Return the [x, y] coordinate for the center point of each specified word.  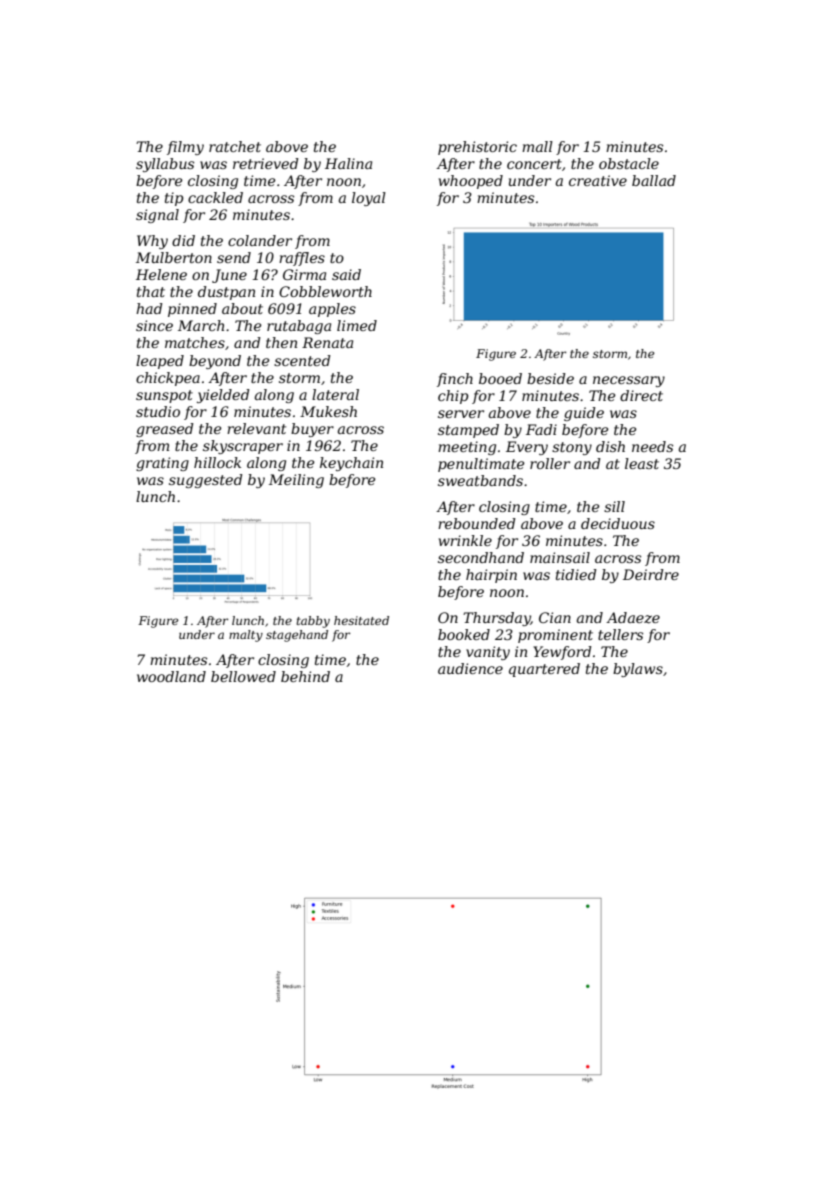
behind [305, 676]
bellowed [243, 676]
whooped [471, 182]
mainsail [560, 557]
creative [598, 180]
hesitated [361, 620]
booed [500, 378]
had [149, 308]
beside [550, 378]
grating [162, 464]
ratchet [235, 146]
